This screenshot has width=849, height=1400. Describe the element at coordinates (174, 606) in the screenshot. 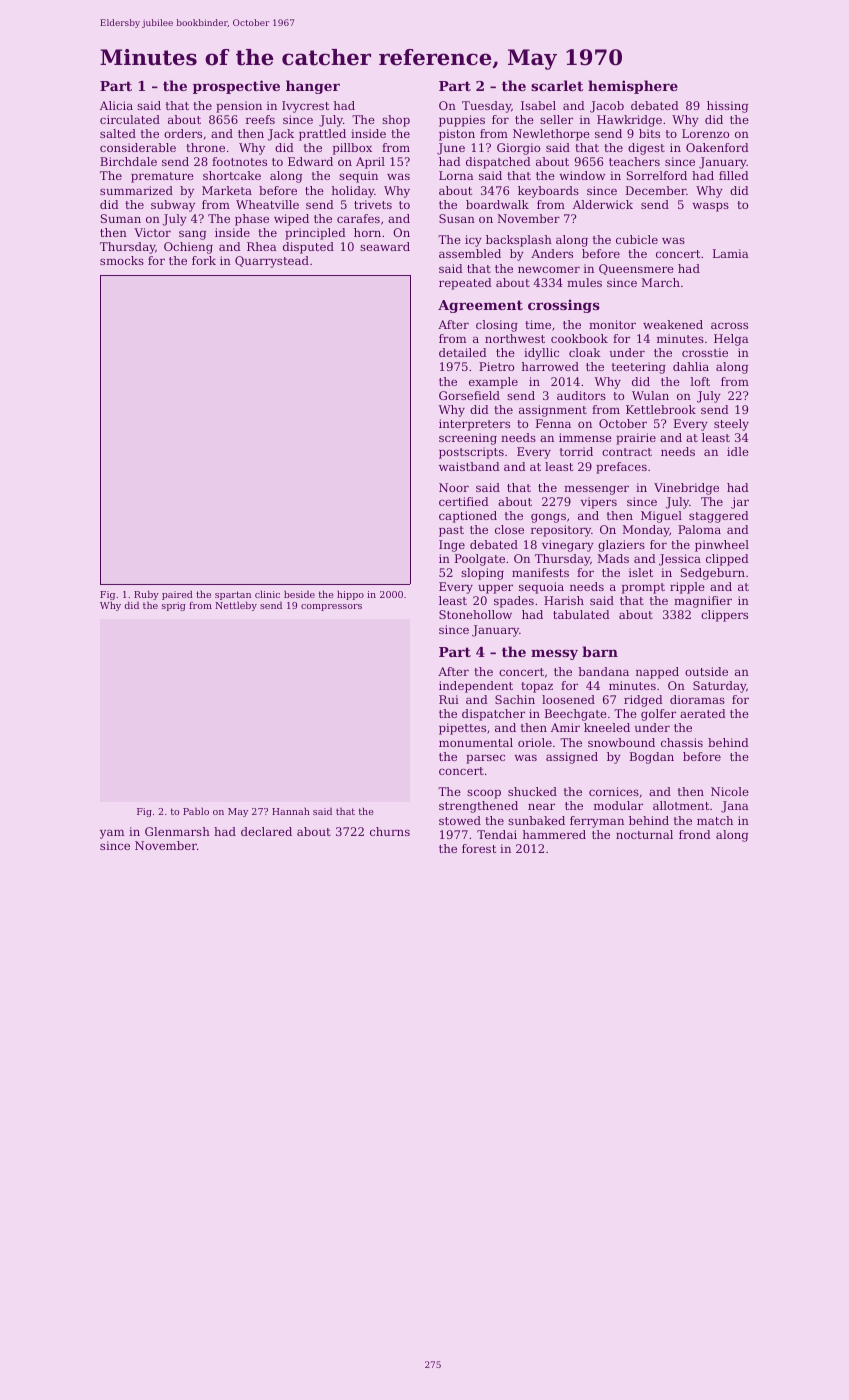

I see `sprig` at that location.
